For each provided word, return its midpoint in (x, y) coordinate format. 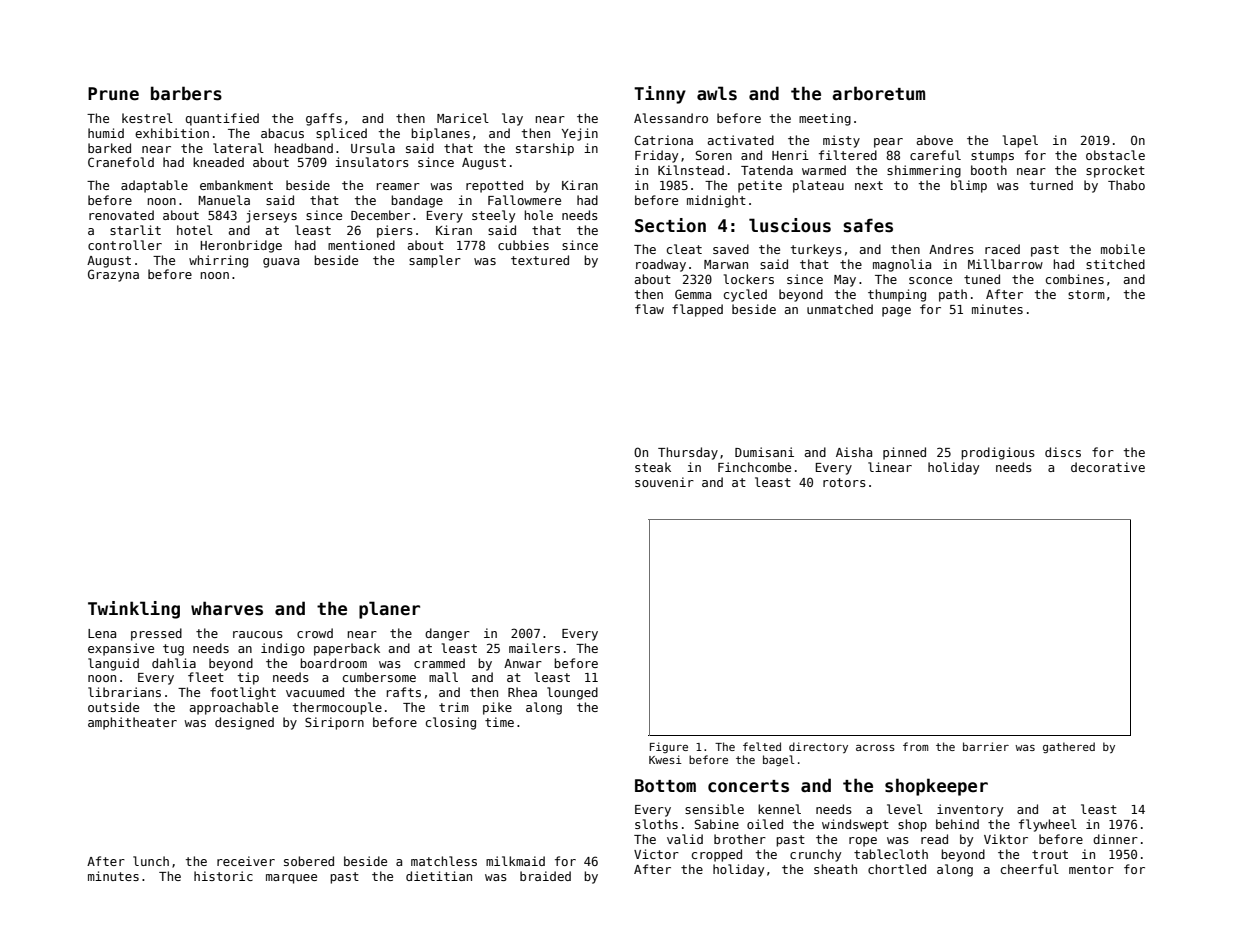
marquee (291, 879)
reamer (398, 186)
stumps (992, 157)
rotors (844, 482)
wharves (227, 608)
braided (545, 876)
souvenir (664, 482)
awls (717, 93)
